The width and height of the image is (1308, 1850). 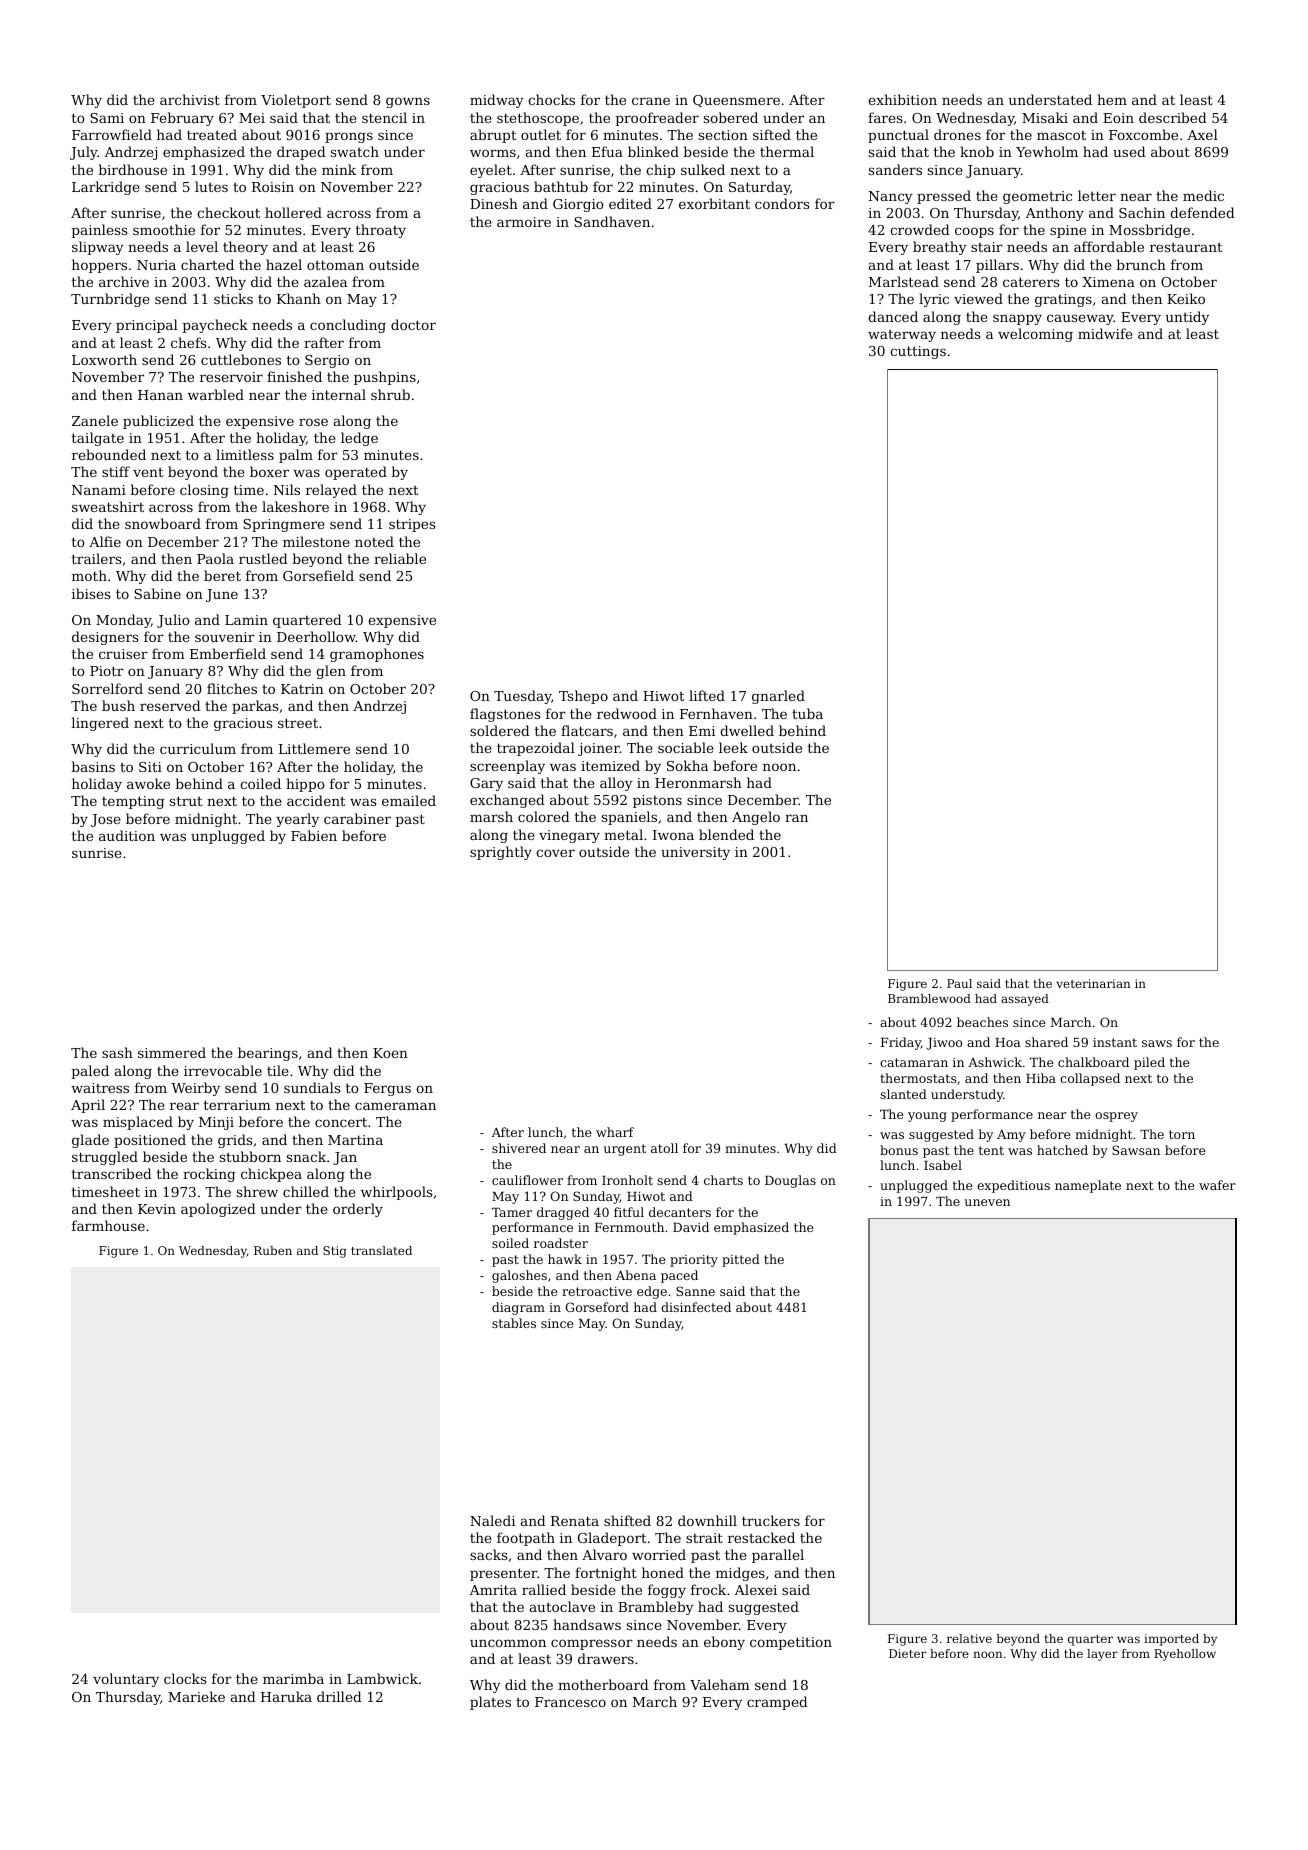 What do you see at coordinates (412, 525) in the image?
I see `stripes` at bounding box center [412, 525].
